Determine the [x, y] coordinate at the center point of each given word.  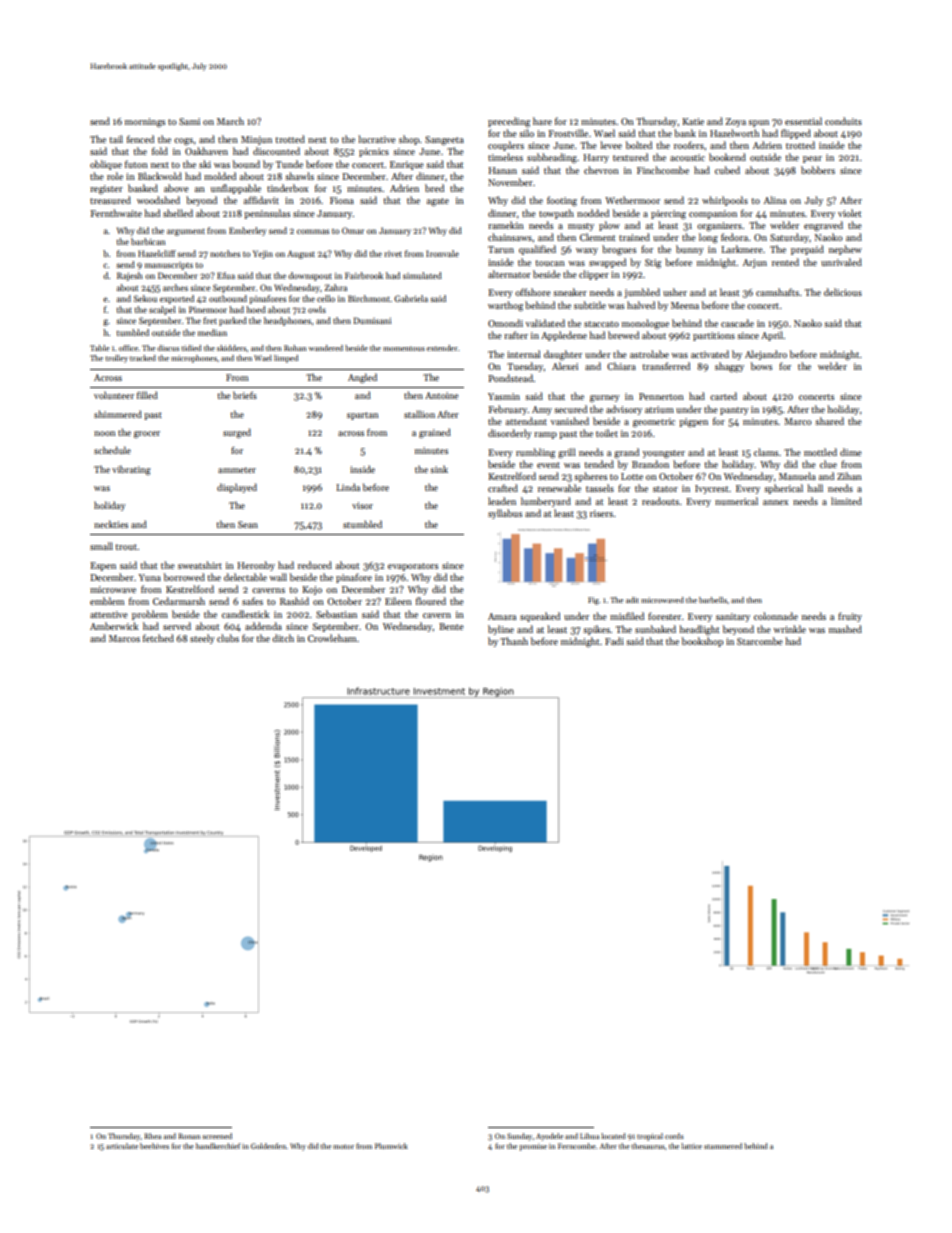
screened [217, 1136]
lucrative [377, 139]
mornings [145, 122]
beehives [154, 1146]
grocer [147, 434]
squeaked [540, 617]
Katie [693, 121]
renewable [559, 488]
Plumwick [391, 1146]
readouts [660, 501]
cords [674, 1136]
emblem [107, 601]
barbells [713, 600]
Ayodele [549, 1137]
